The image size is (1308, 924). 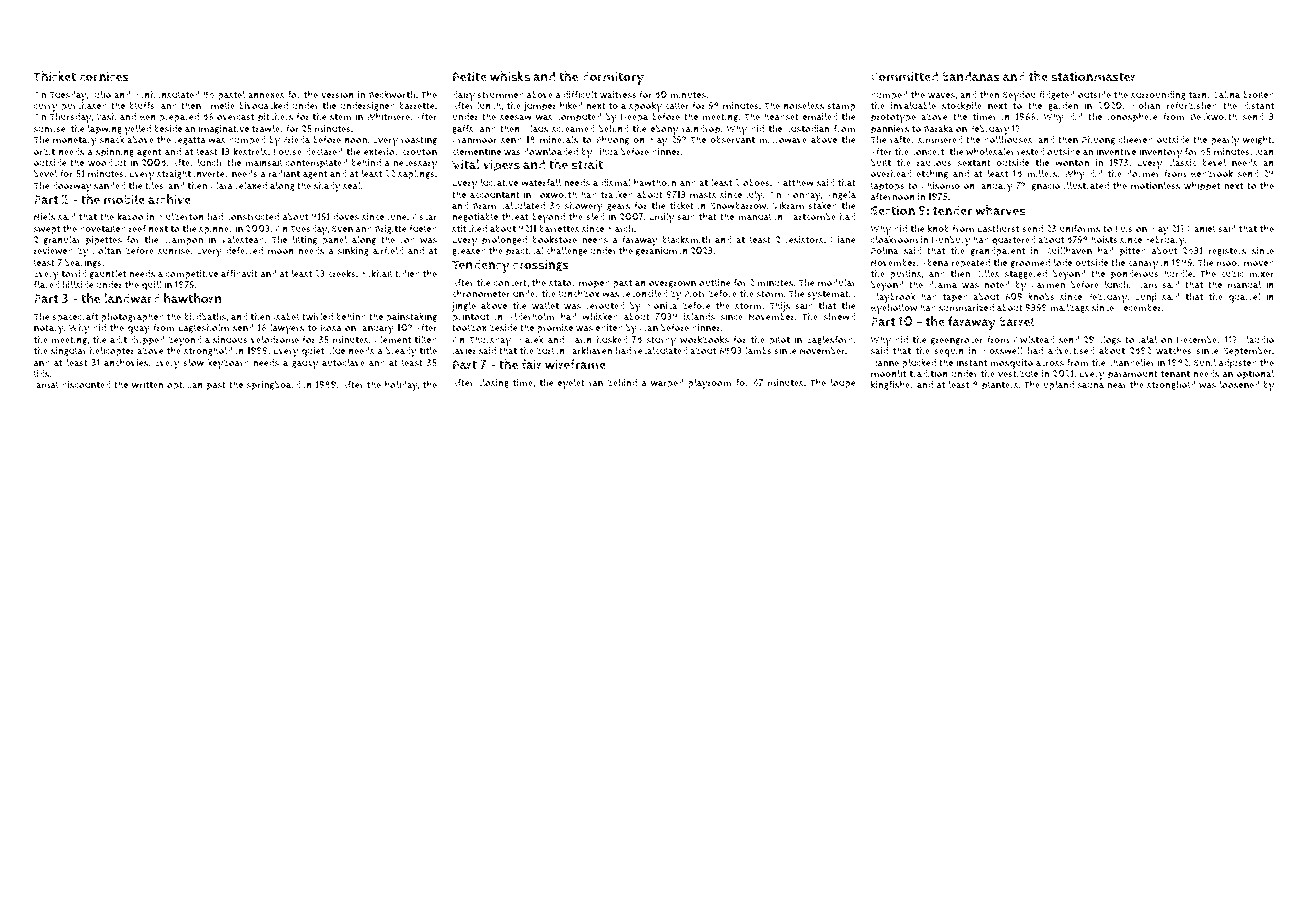 What do you see at coordinates (613, 78) in the screenshot?
I see `dormitory` at bounding box center [613, 78].
